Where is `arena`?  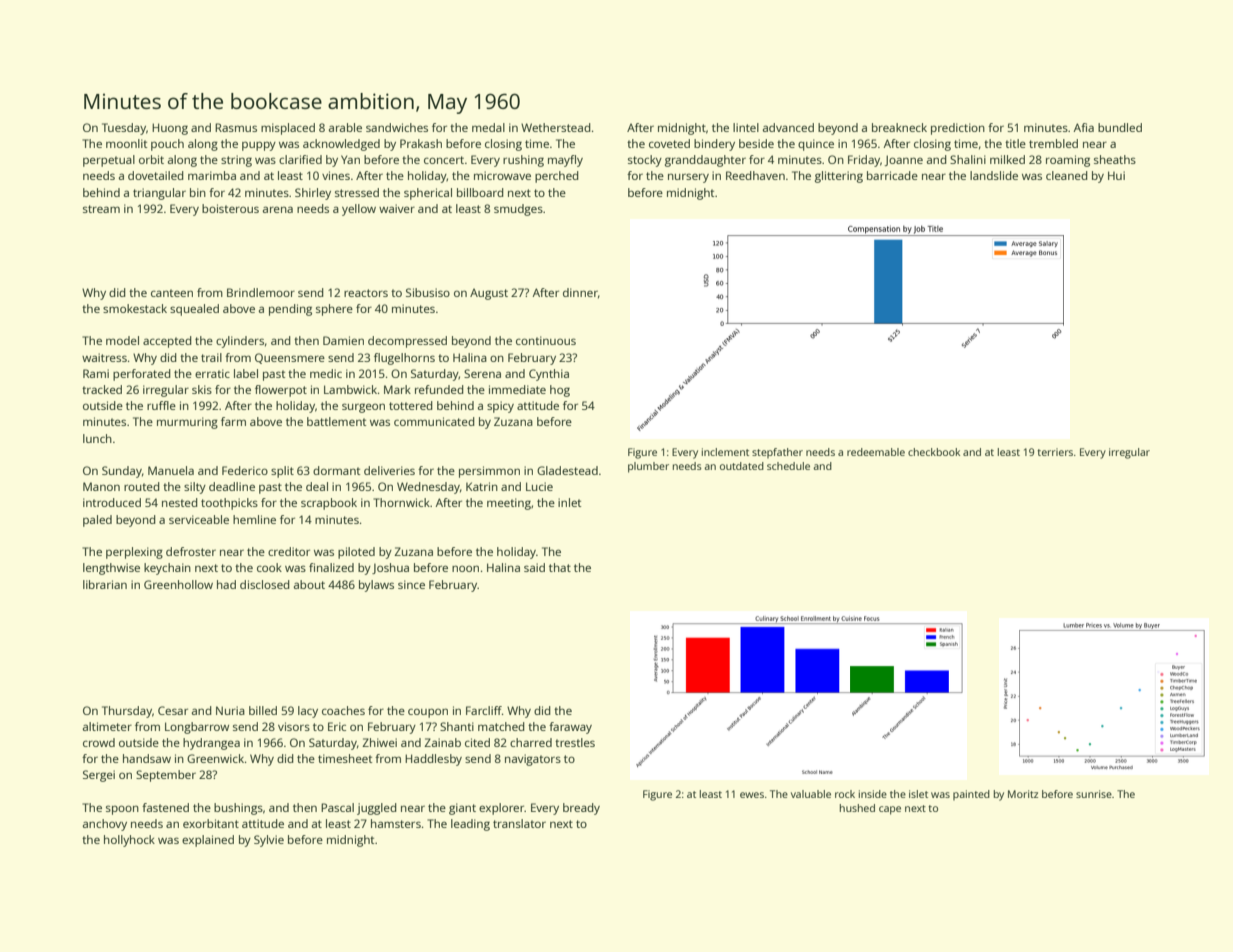 arena is located at coordinates (278, 209).
